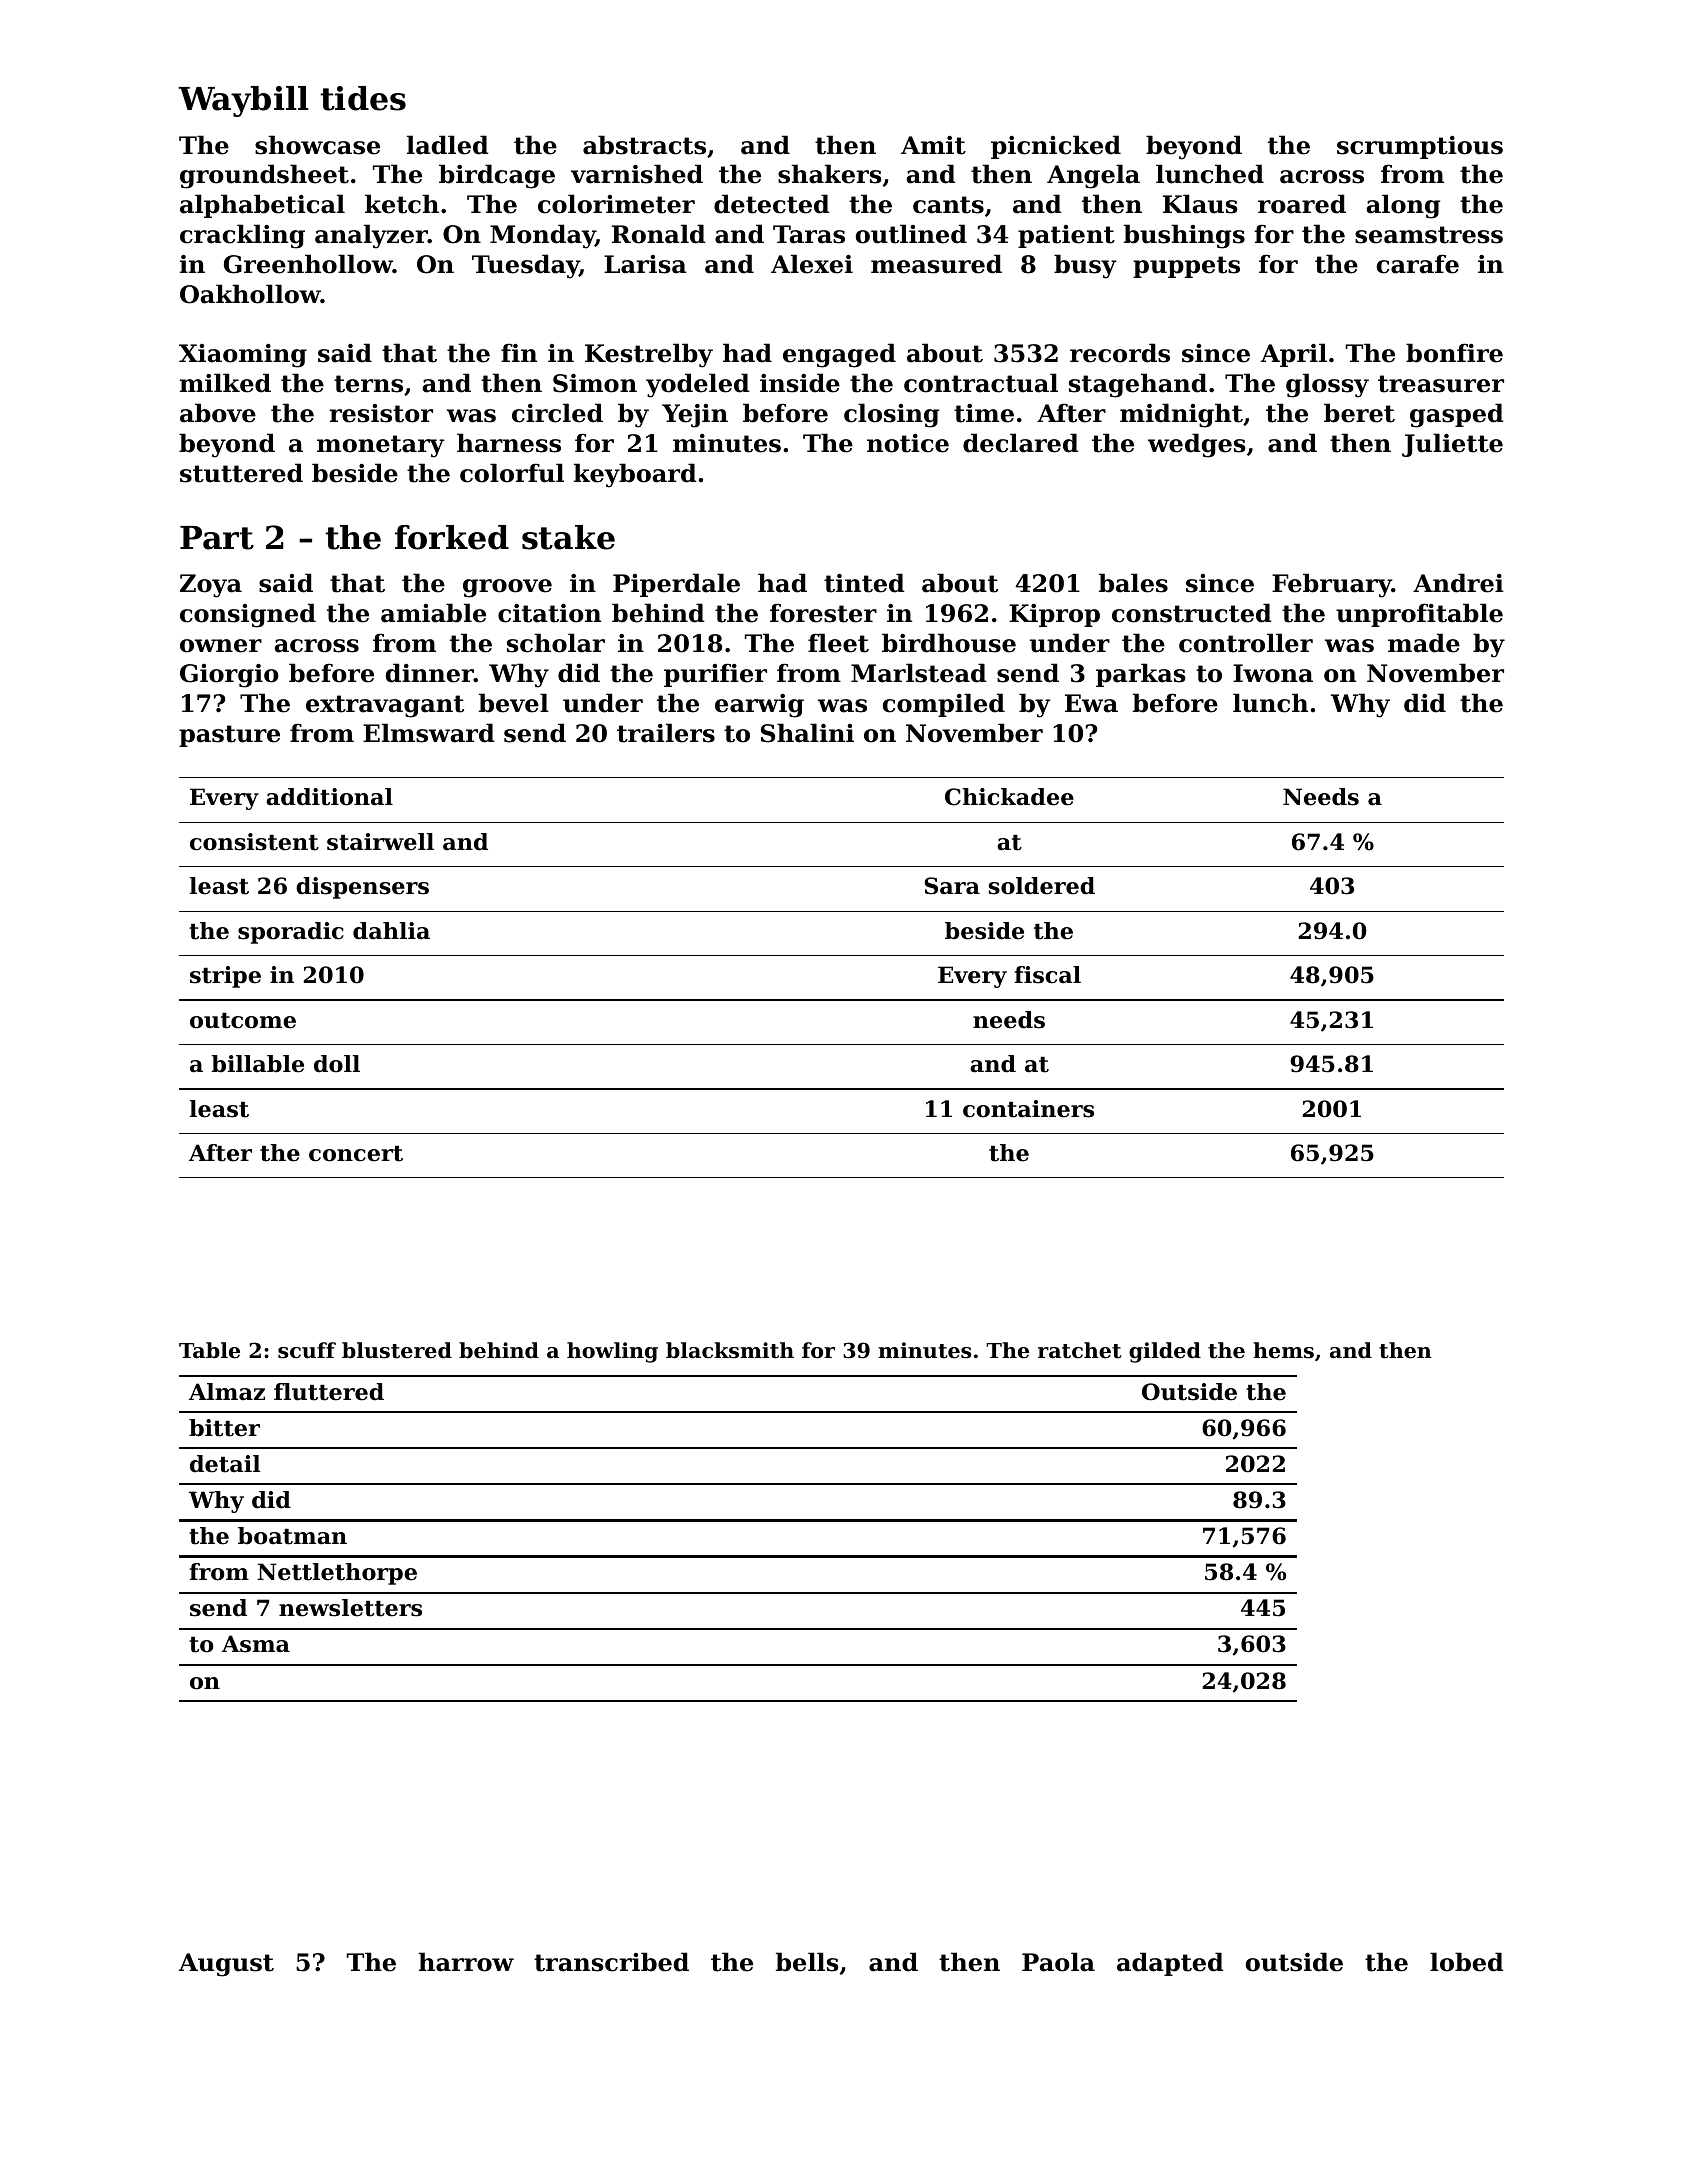 Image resolution: width=1683 pixels, height=2178 pixels. I want to click on fluttered, so click(329, 1392).
